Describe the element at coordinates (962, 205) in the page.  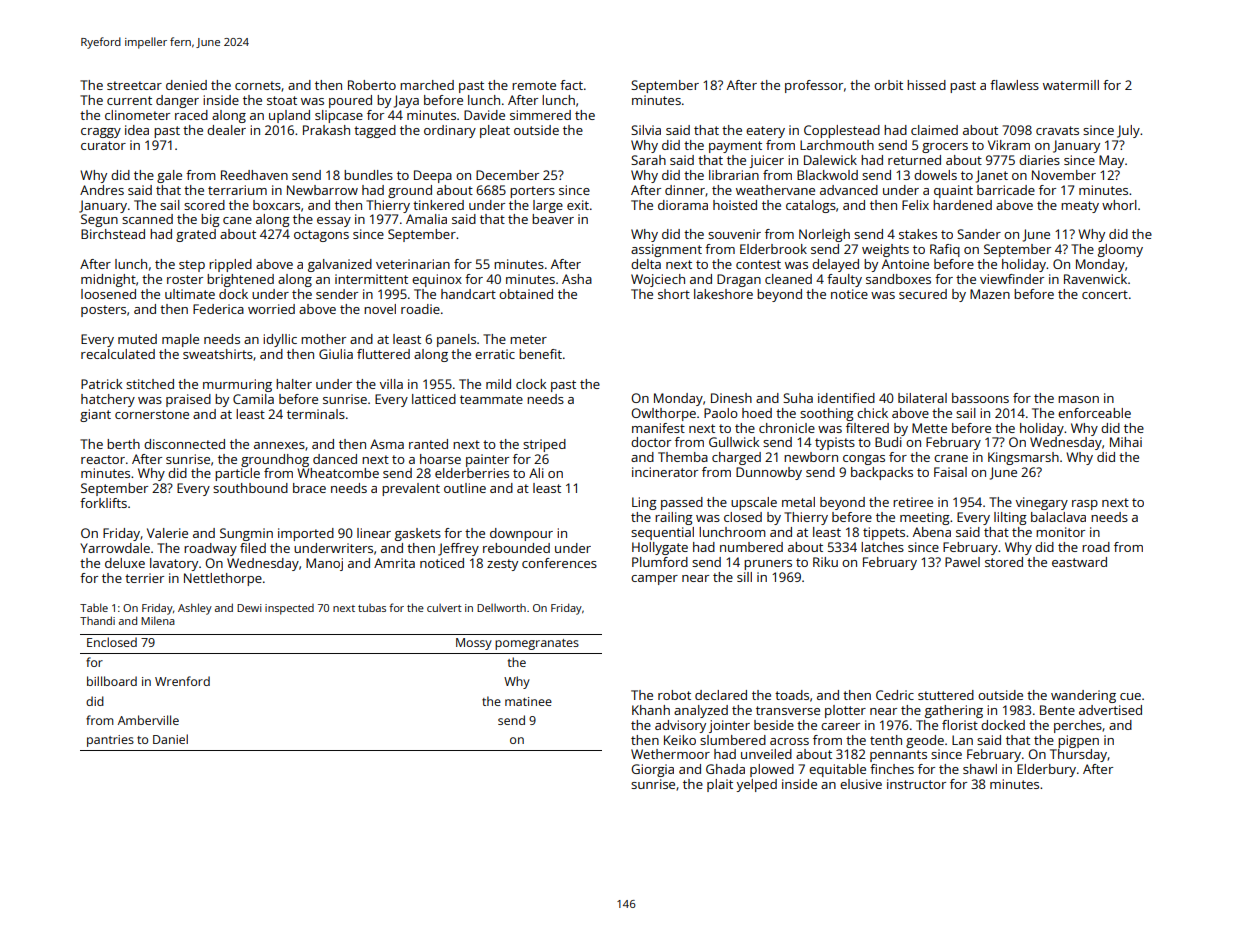
I see `hardened` at that location.
